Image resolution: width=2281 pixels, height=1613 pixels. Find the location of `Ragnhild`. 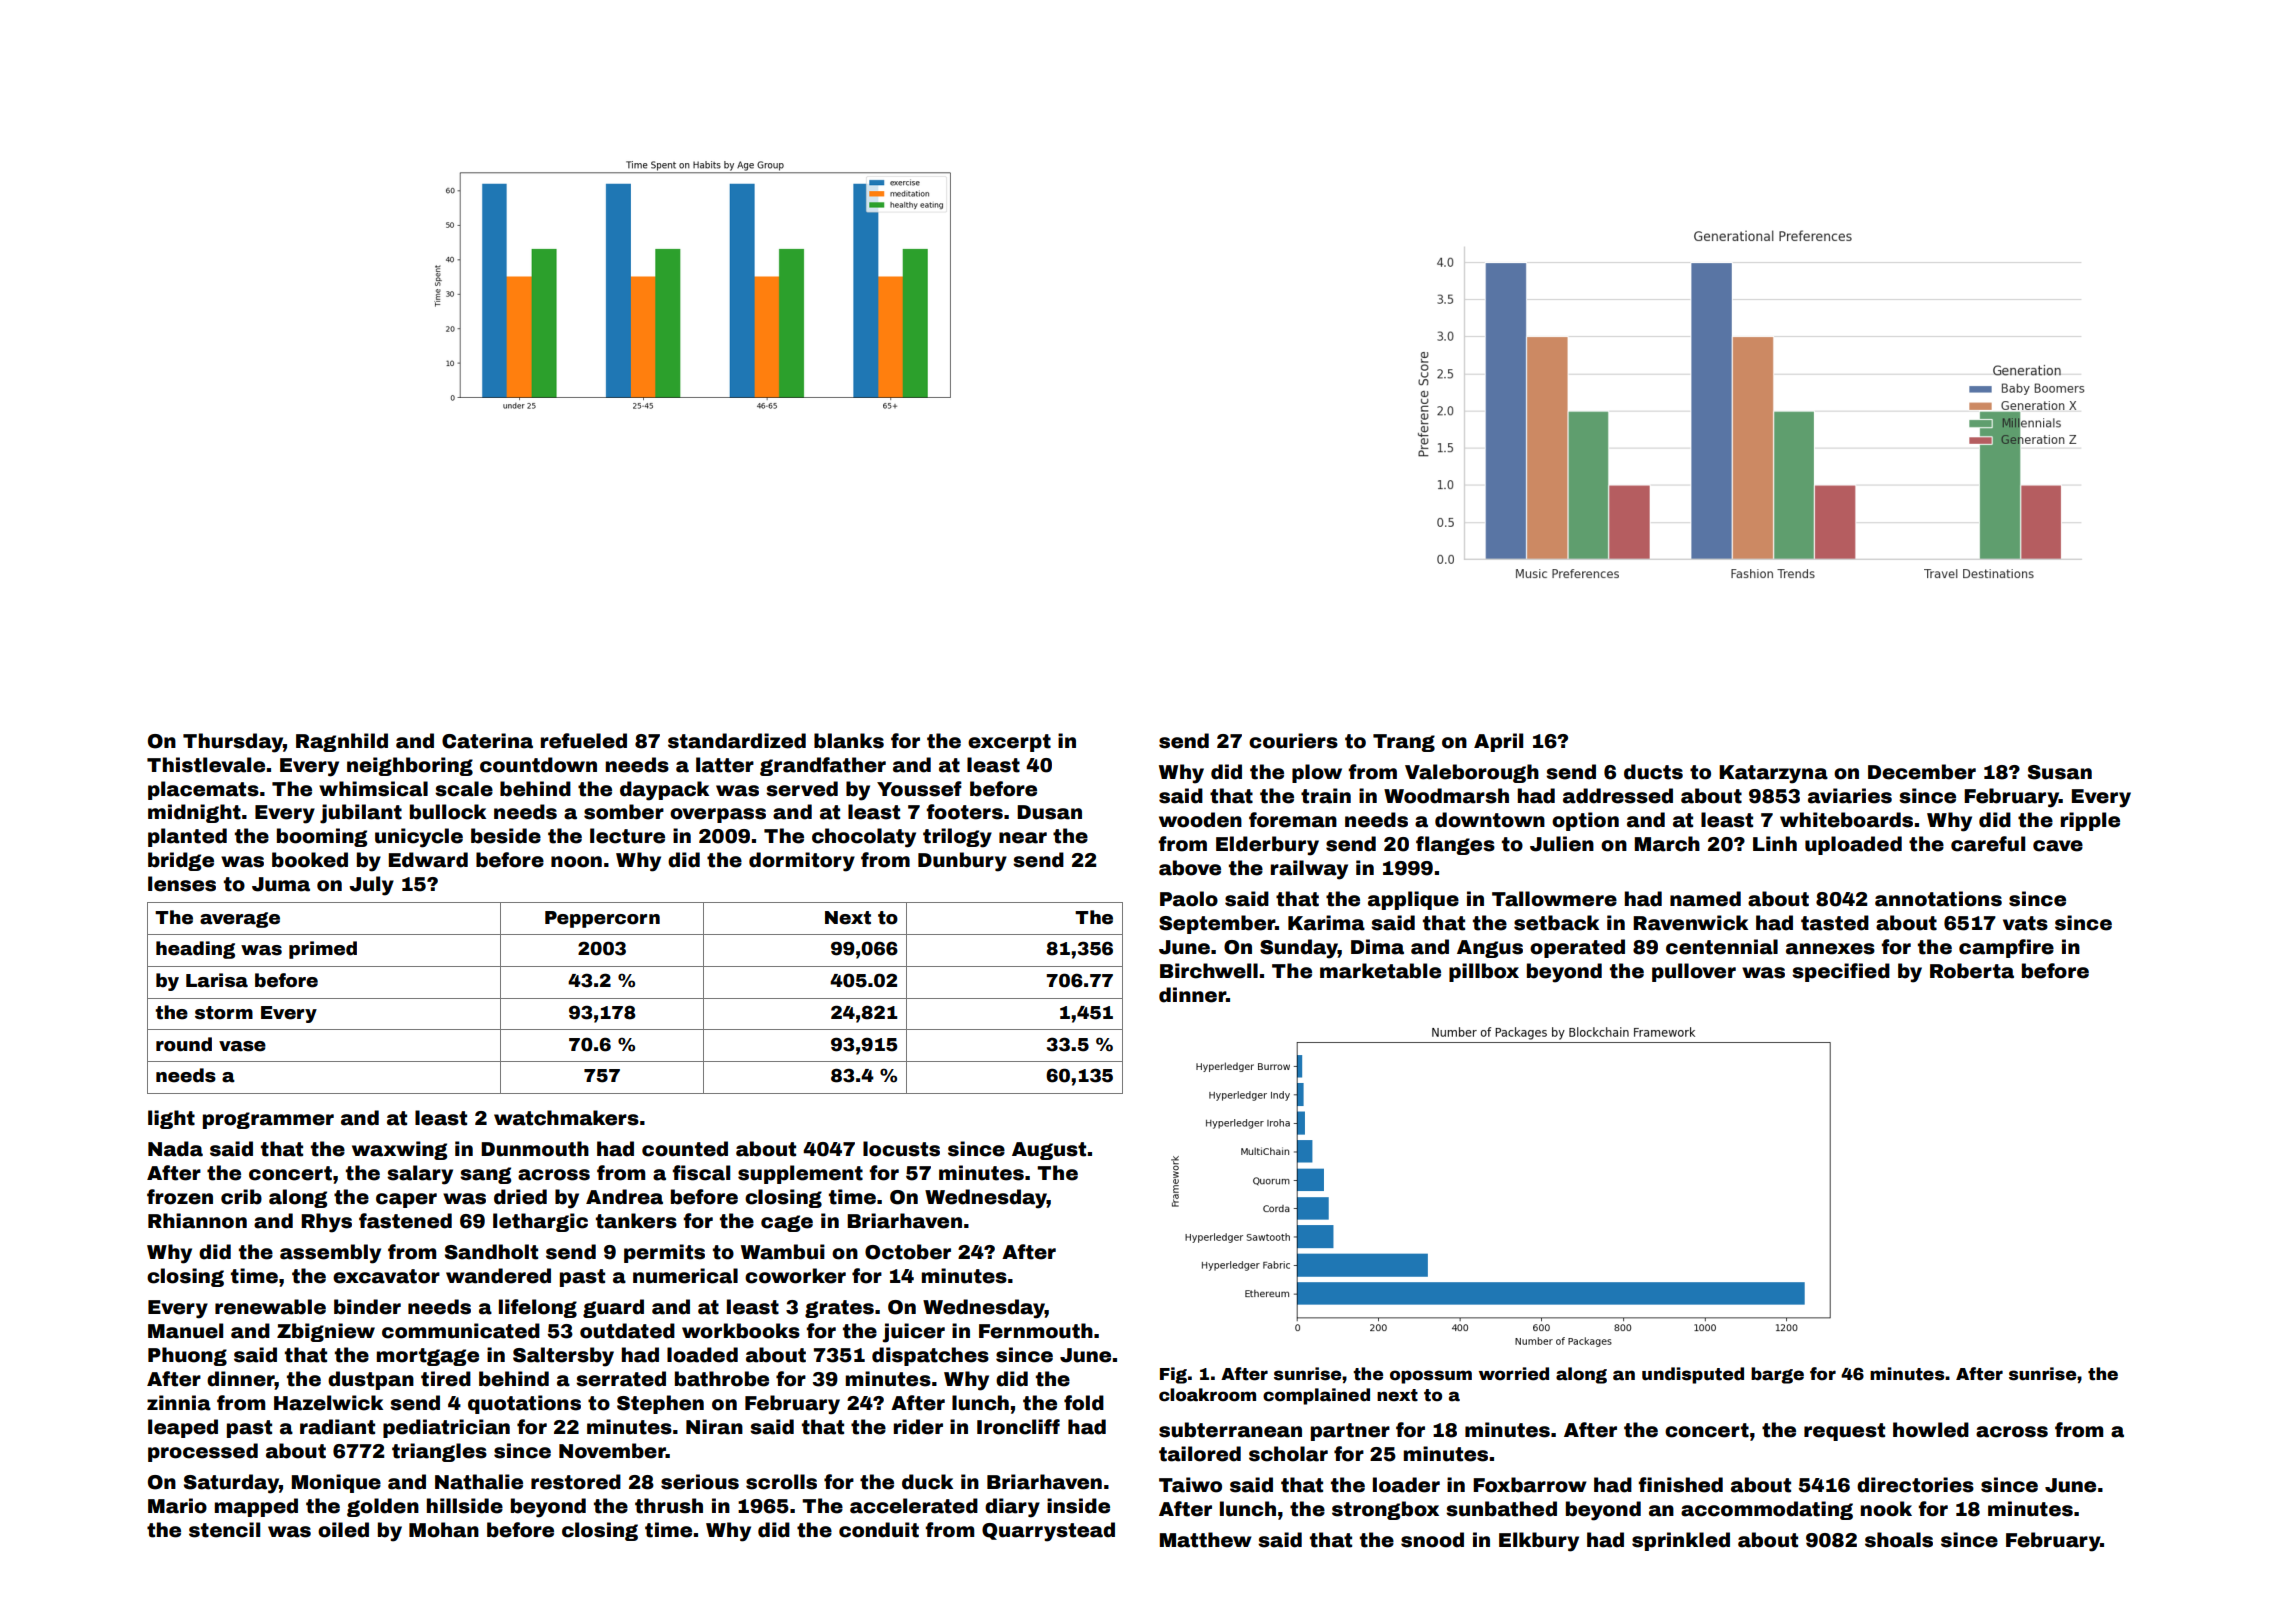

Ragnhild is located at coordinates (342, 742).
